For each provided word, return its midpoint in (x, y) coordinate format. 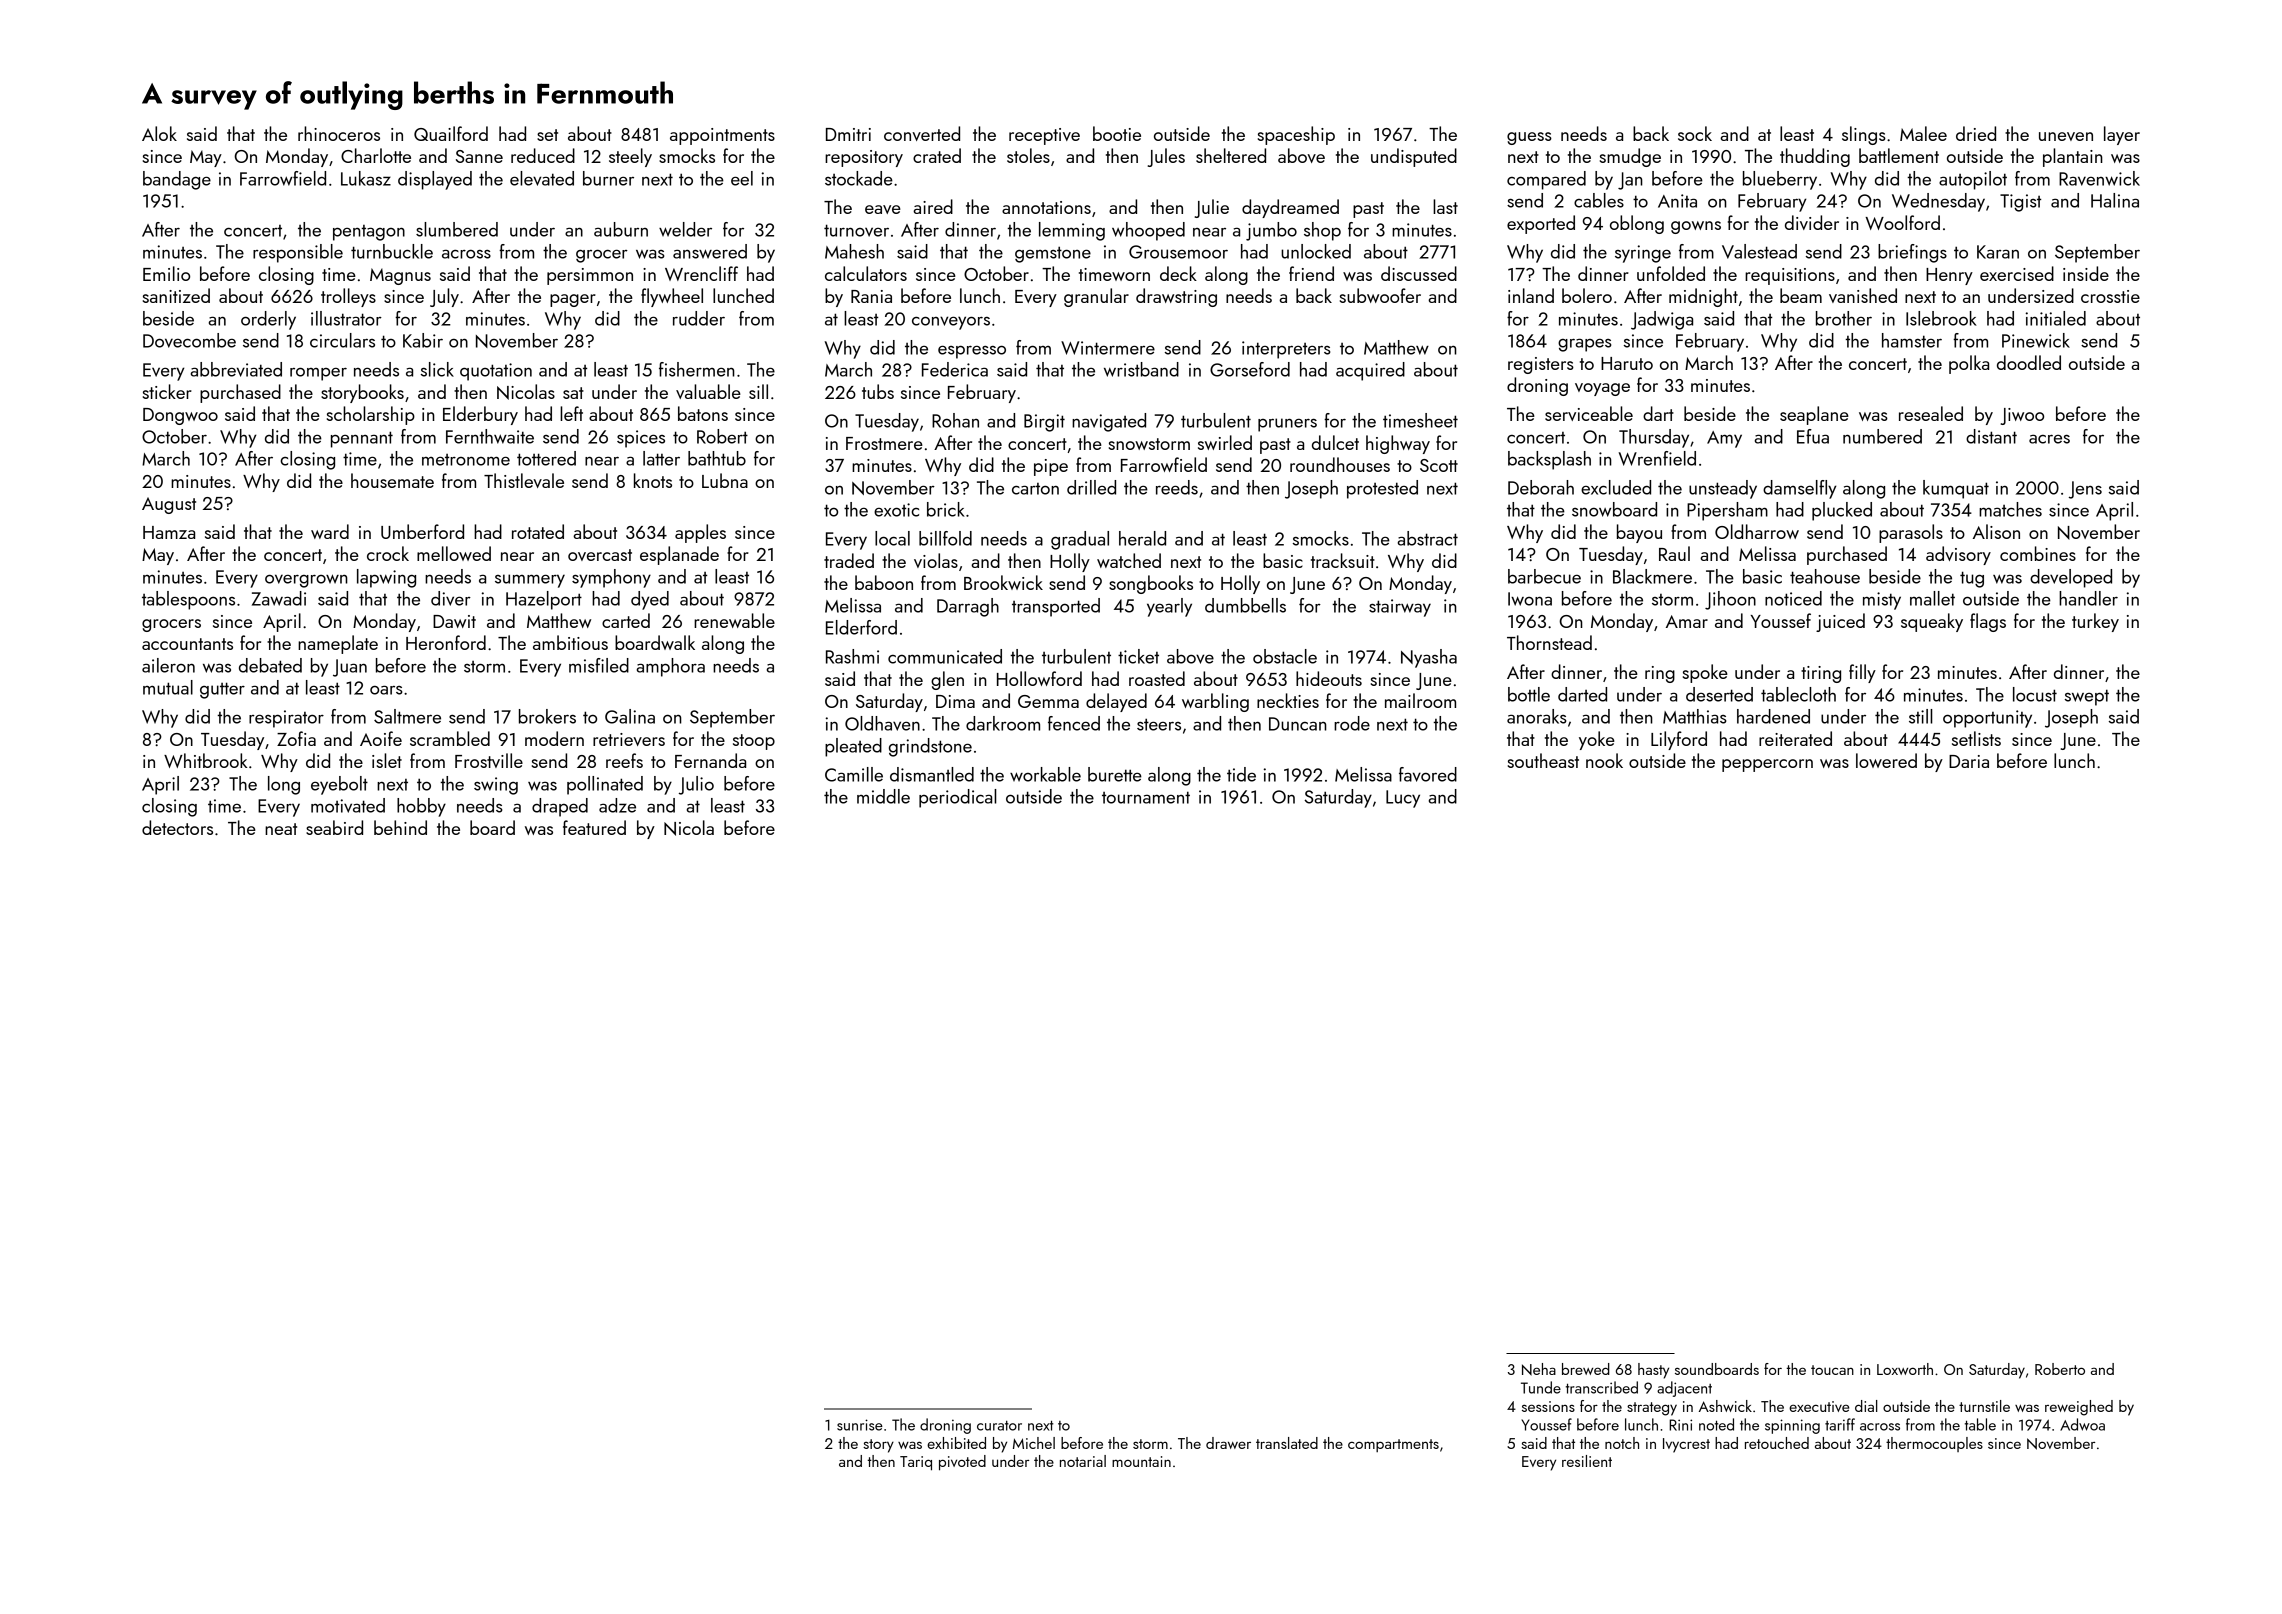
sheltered (1231, 155)
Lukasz (366, 178)
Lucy (1403, 799)
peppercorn (1767, 765)
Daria (1969, 761)
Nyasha (1429, 658)
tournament (1146, 797)
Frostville (489, 760)
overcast (600, 555)
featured (594, 827)
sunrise (860, 1425)
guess (1529, 138)
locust (2035, 694)
